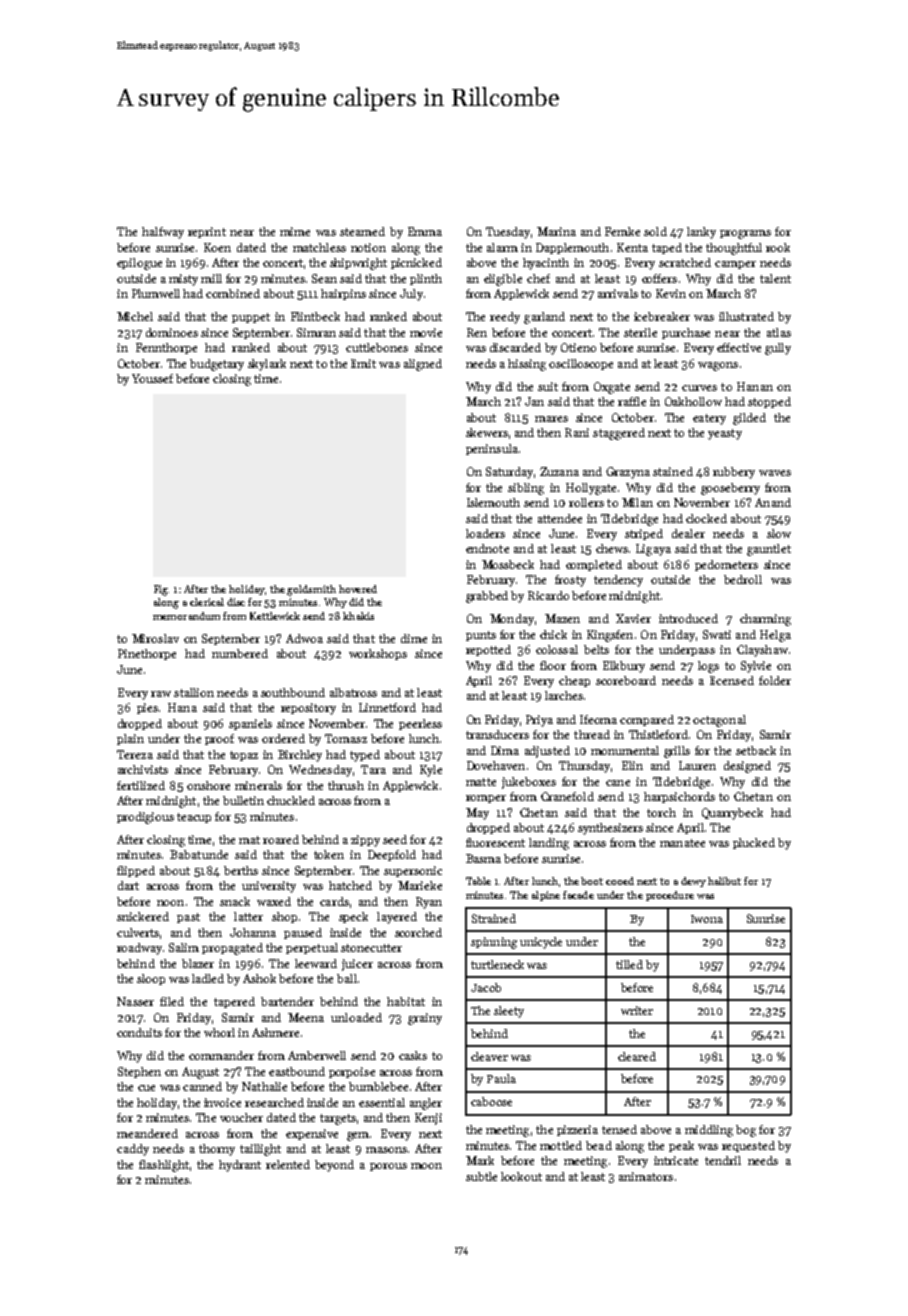  What do you see at coordinates (259, 978) in the image?
I see `Ashok` at bounding box center [259, 978].
